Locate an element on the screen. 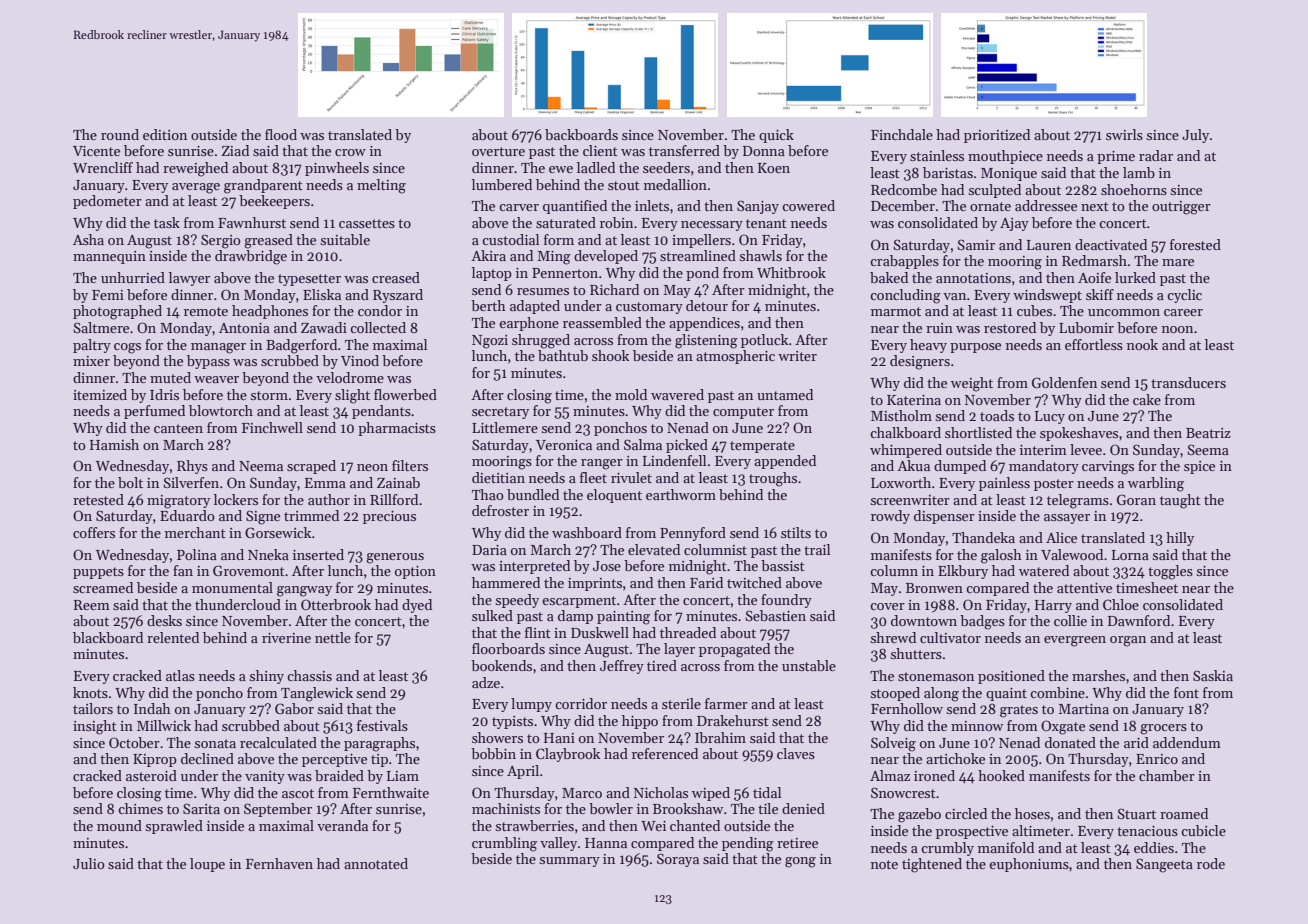 The height and width of the screenshot is (924, 1308). atmospheric is located at coordinates (735, 357).
